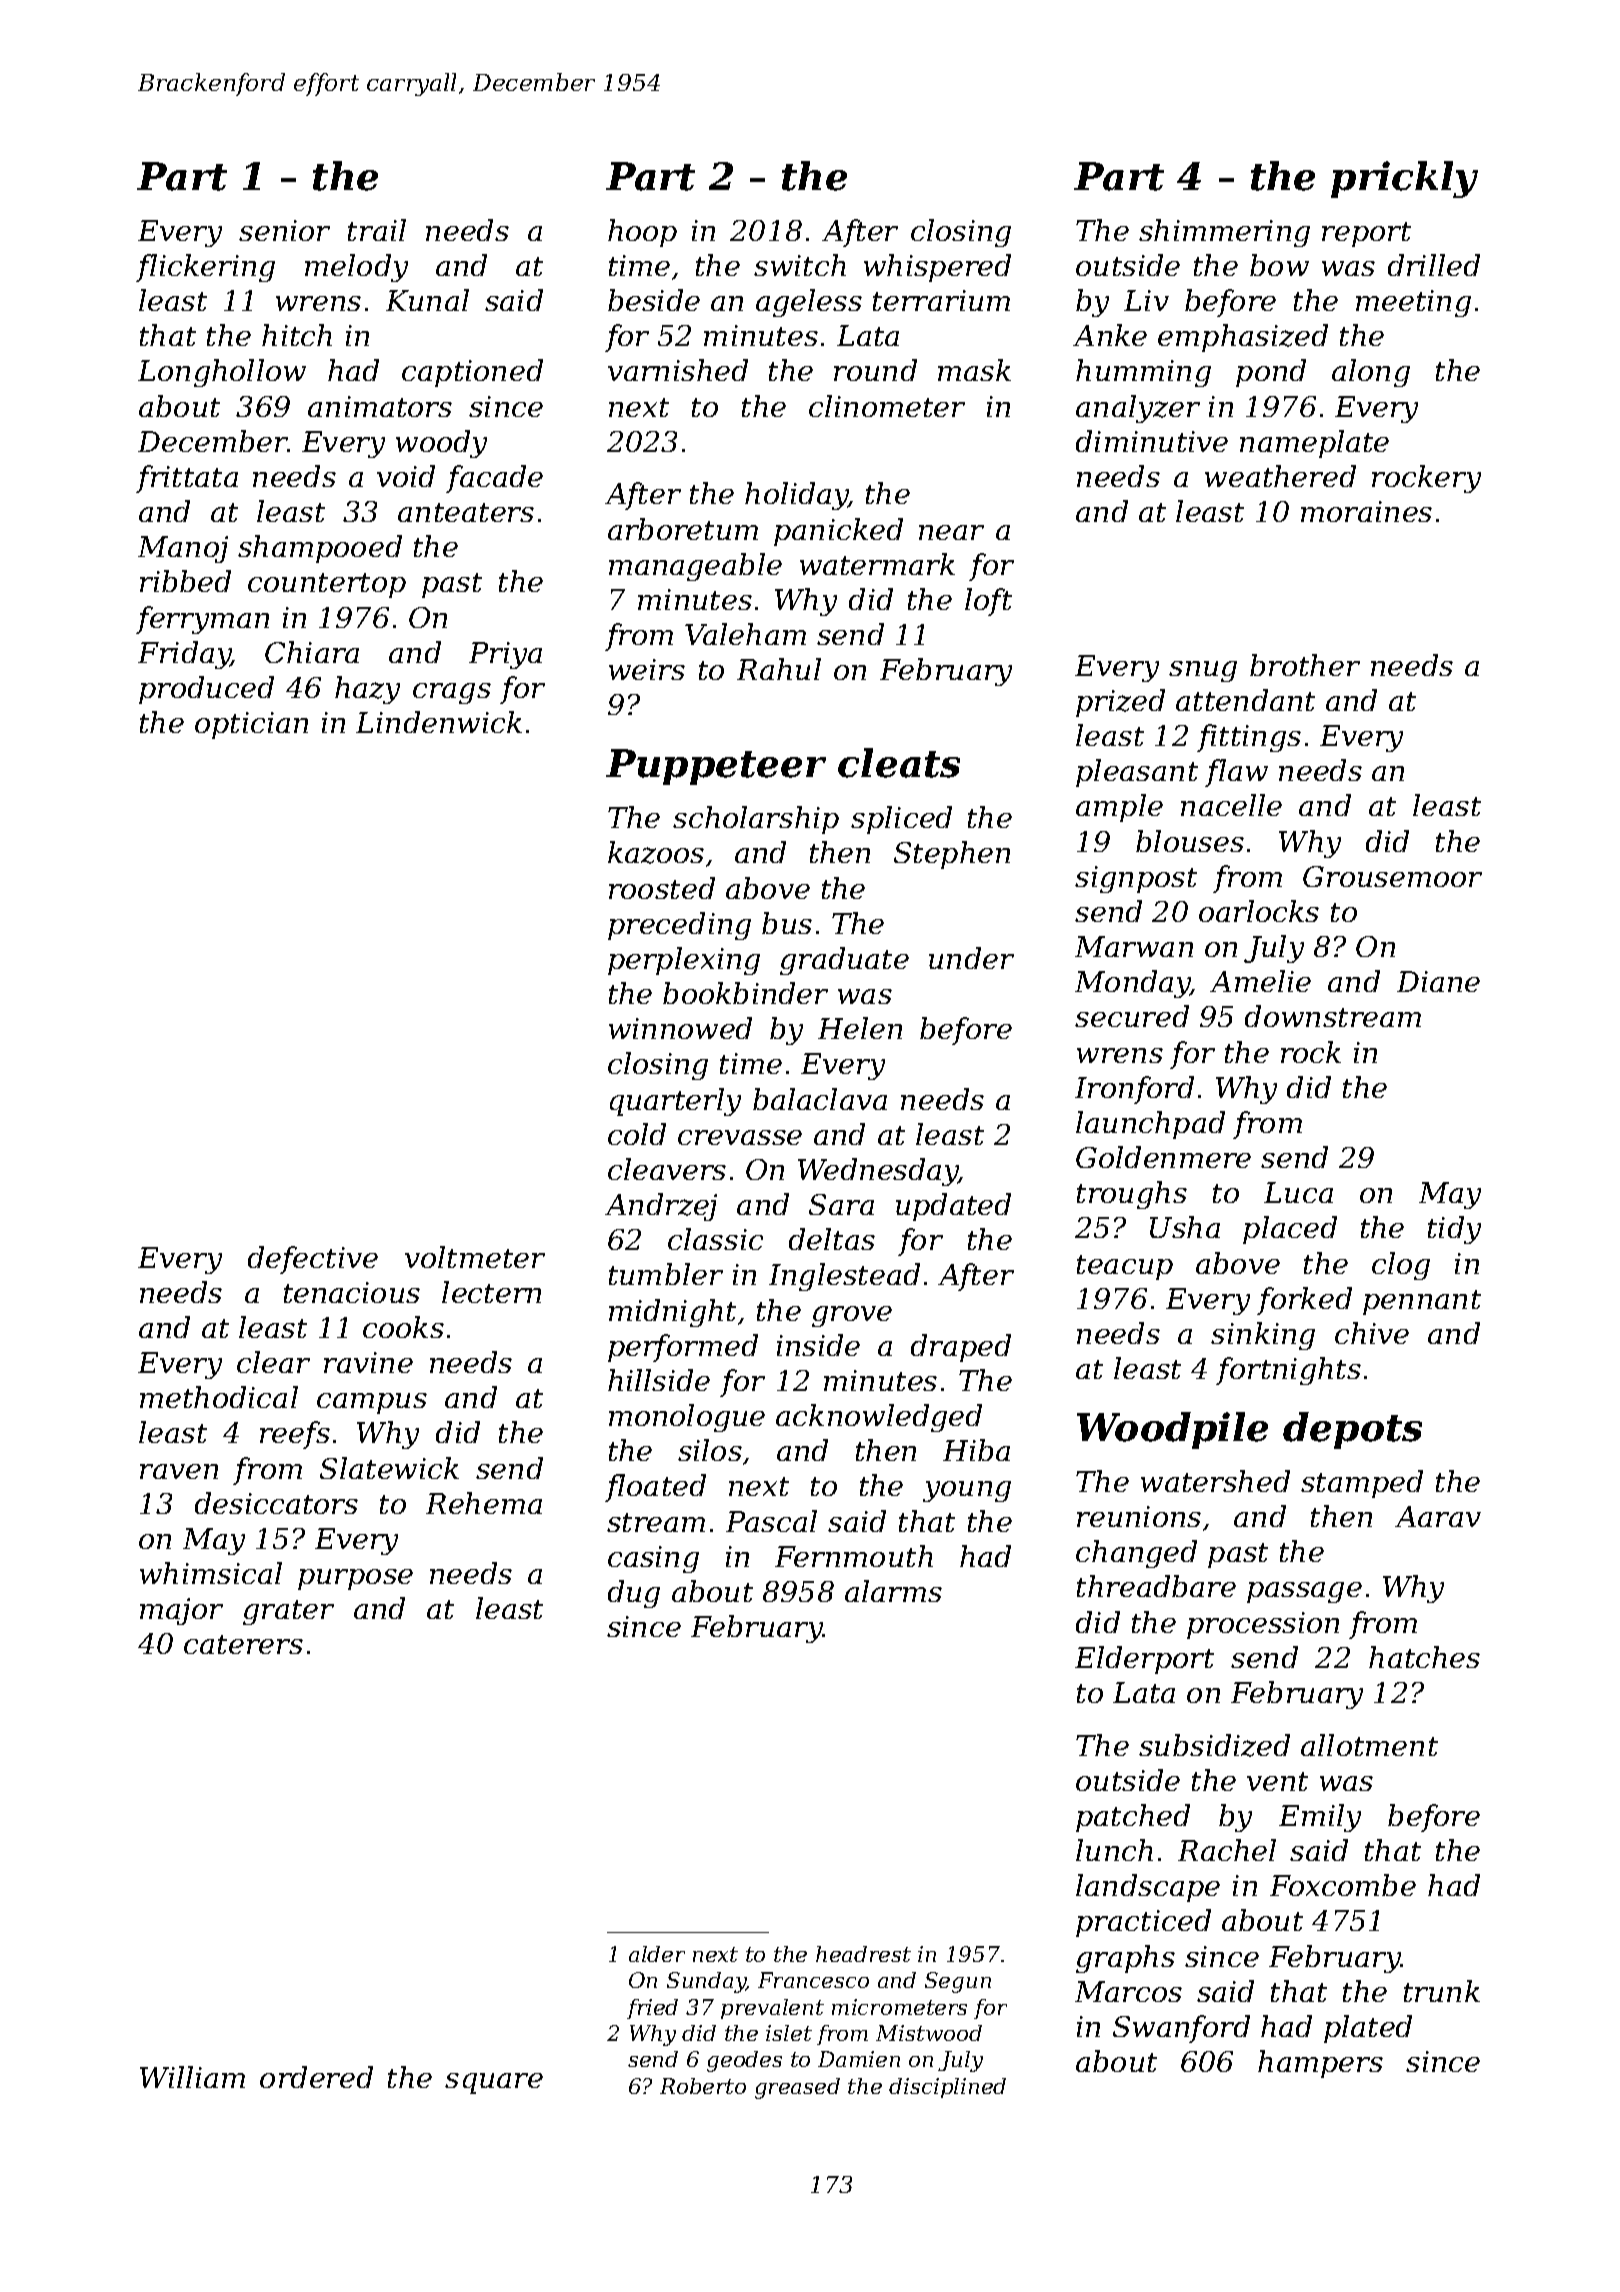 The width and height of the page is (1620, 2292). Describe the element at coordinates (958, 1982) in the page. I see `Segun` at that location.
